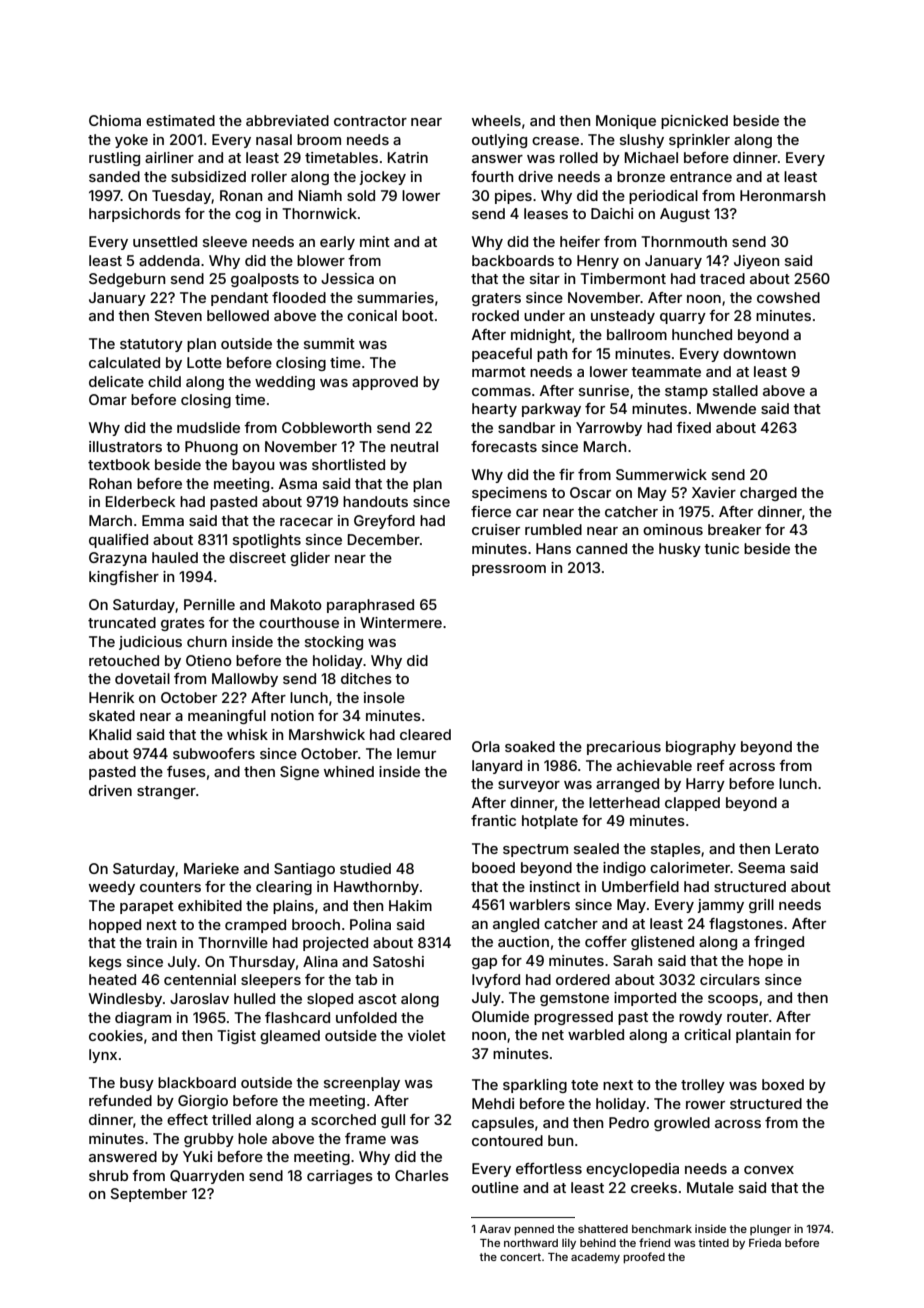 Image resolution: width=924 pixels, height=1308 pixels. What do you see at coordinates (197, 1156) in the screenshot?
I see `Yuki` at bounding box center [197, 1156].
